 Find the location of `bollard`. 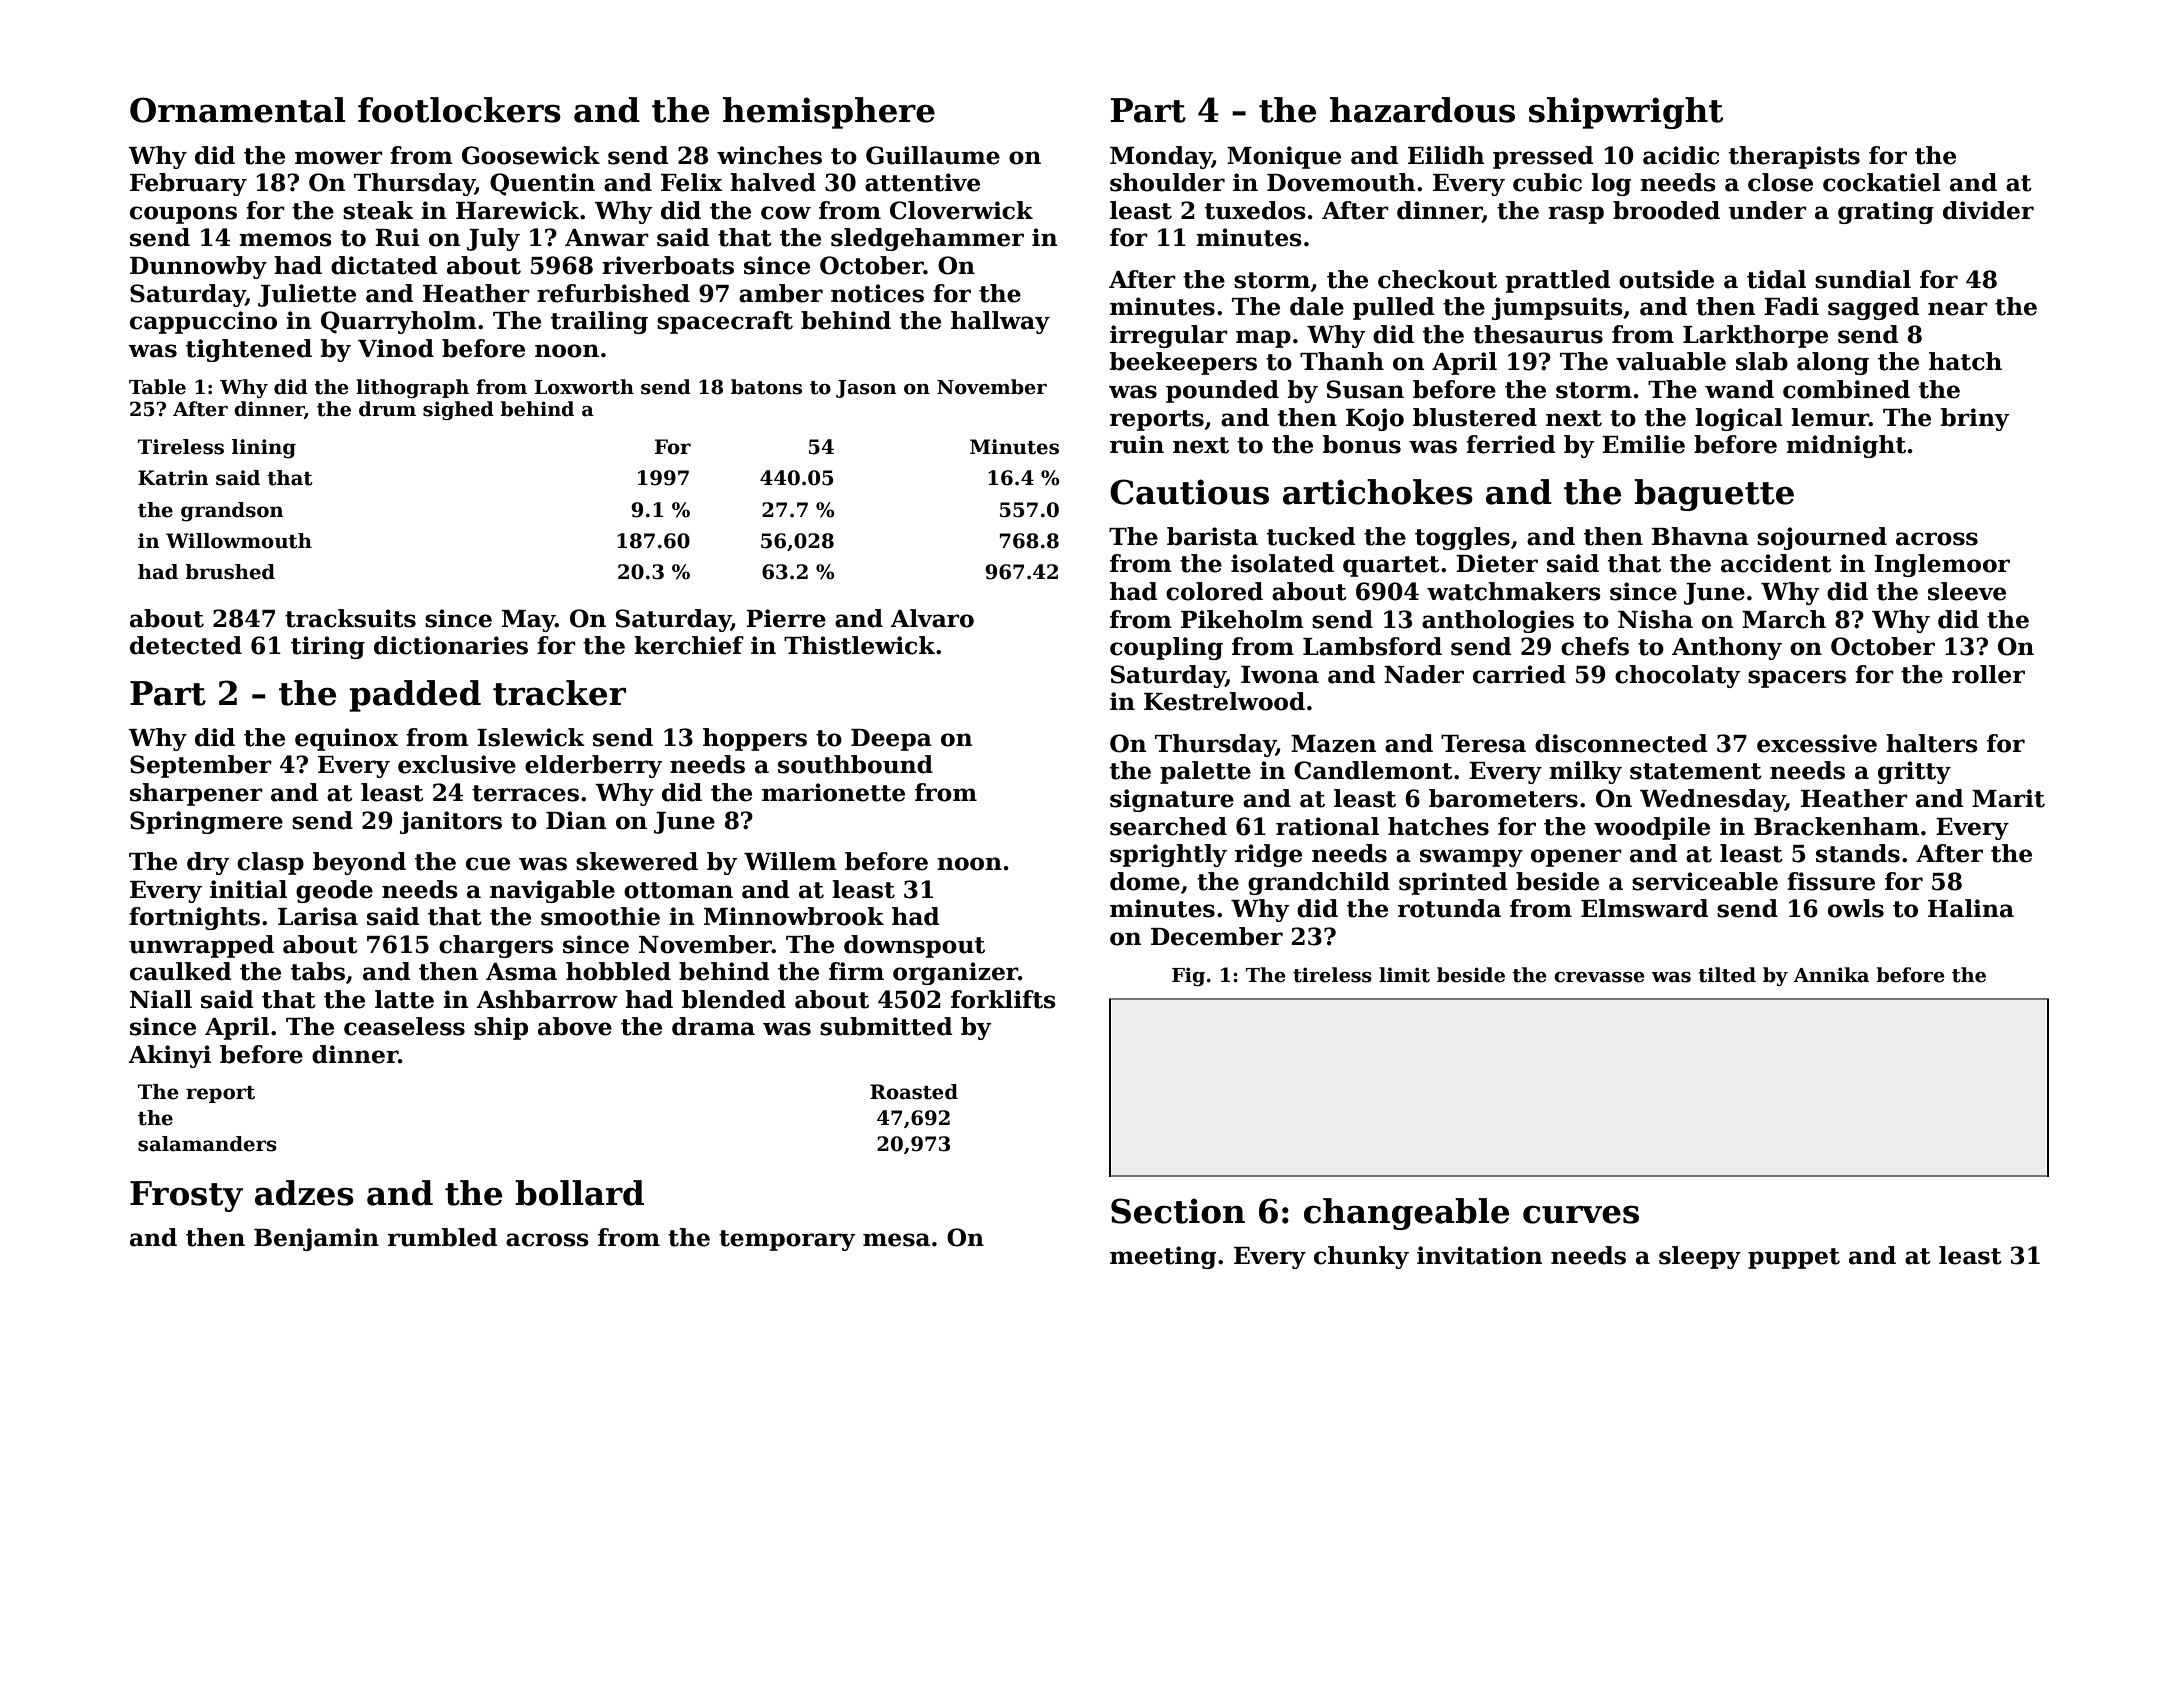

bollard is located at coordinates (579, 1193).
